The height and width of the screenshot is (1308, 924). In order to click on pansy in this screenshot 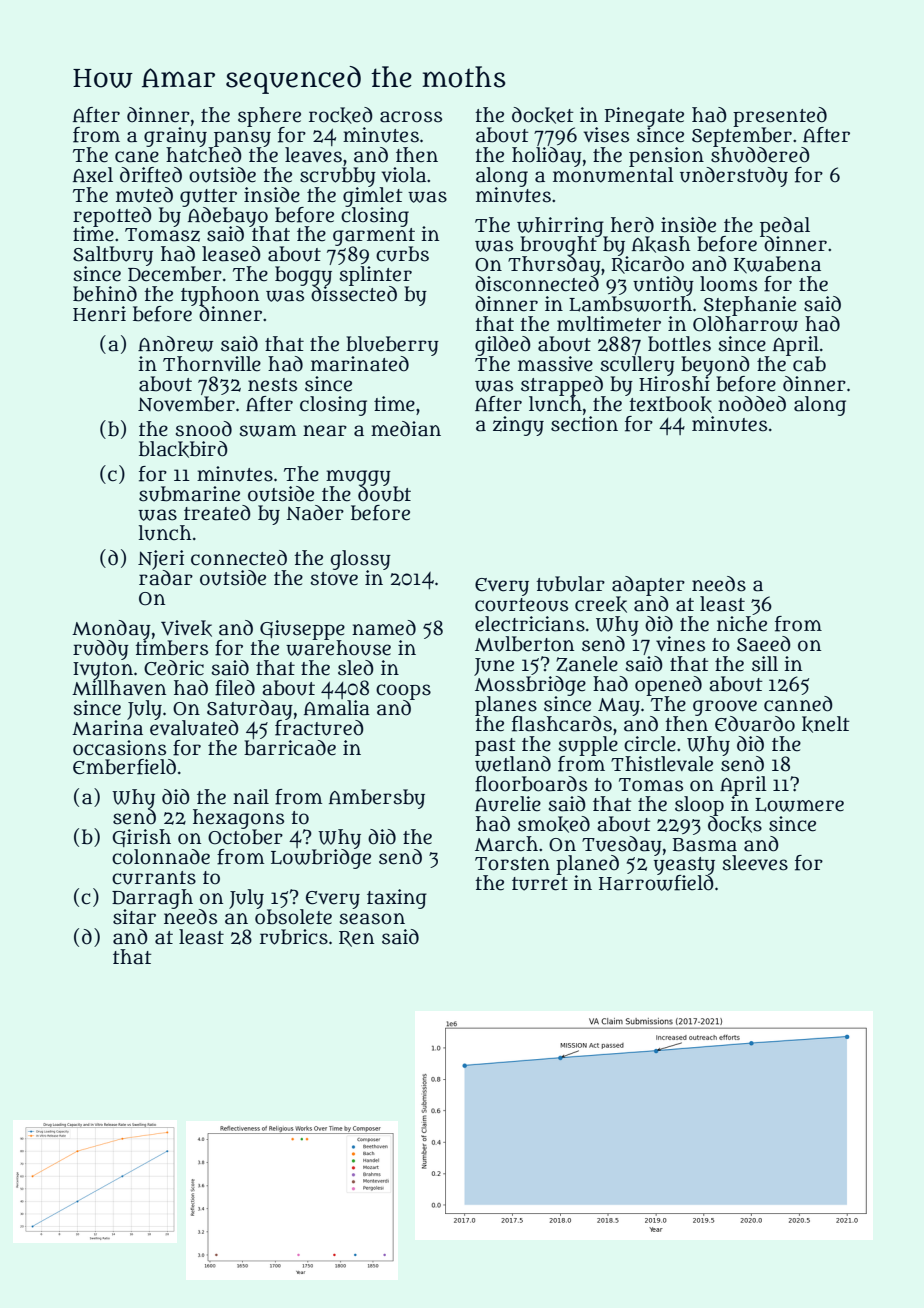, I will do `click(242, 139)`.
